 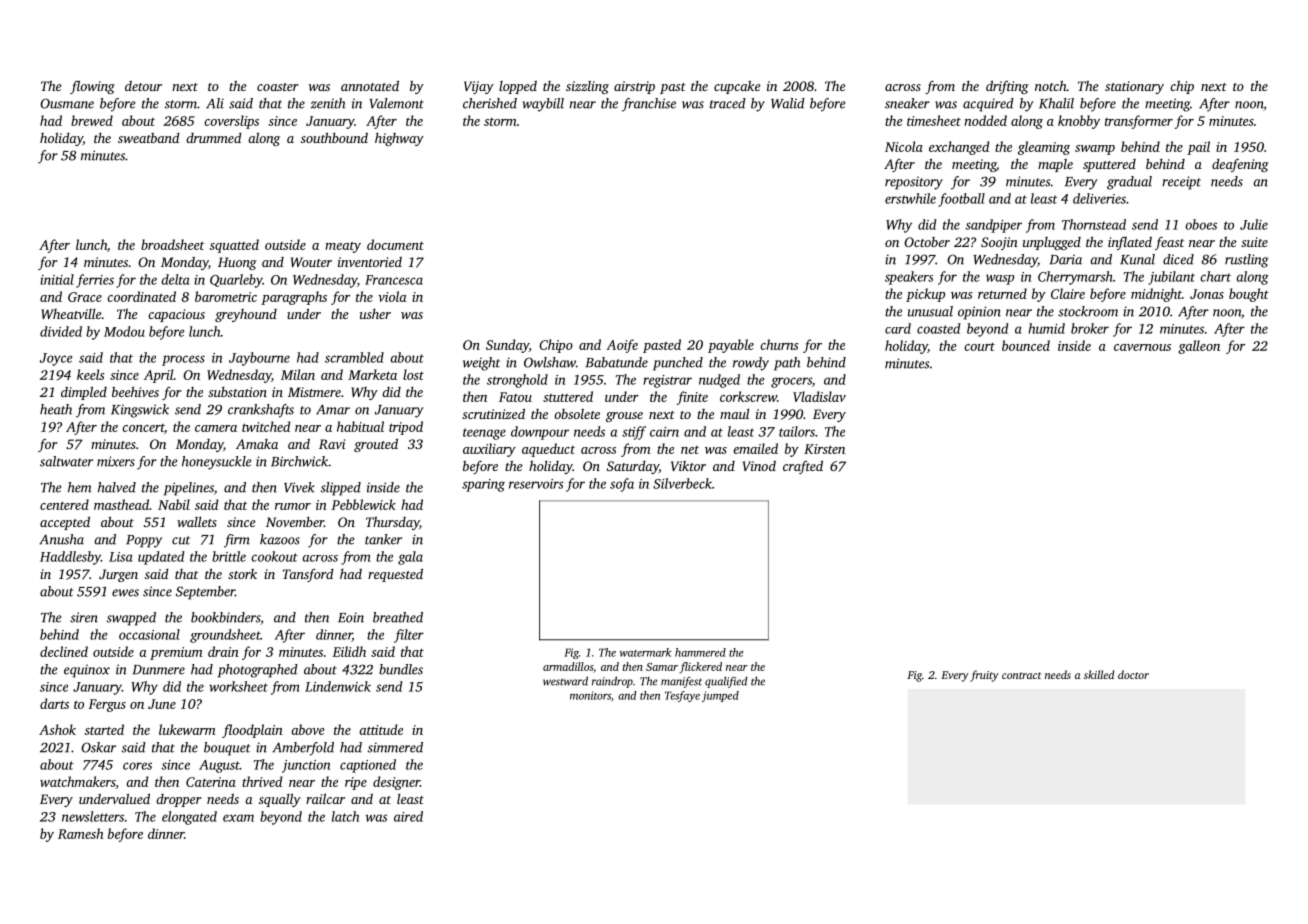 What do you see at coordinates (56, 409) in the image?
I see `heath` at bounding box center [56, 409].
